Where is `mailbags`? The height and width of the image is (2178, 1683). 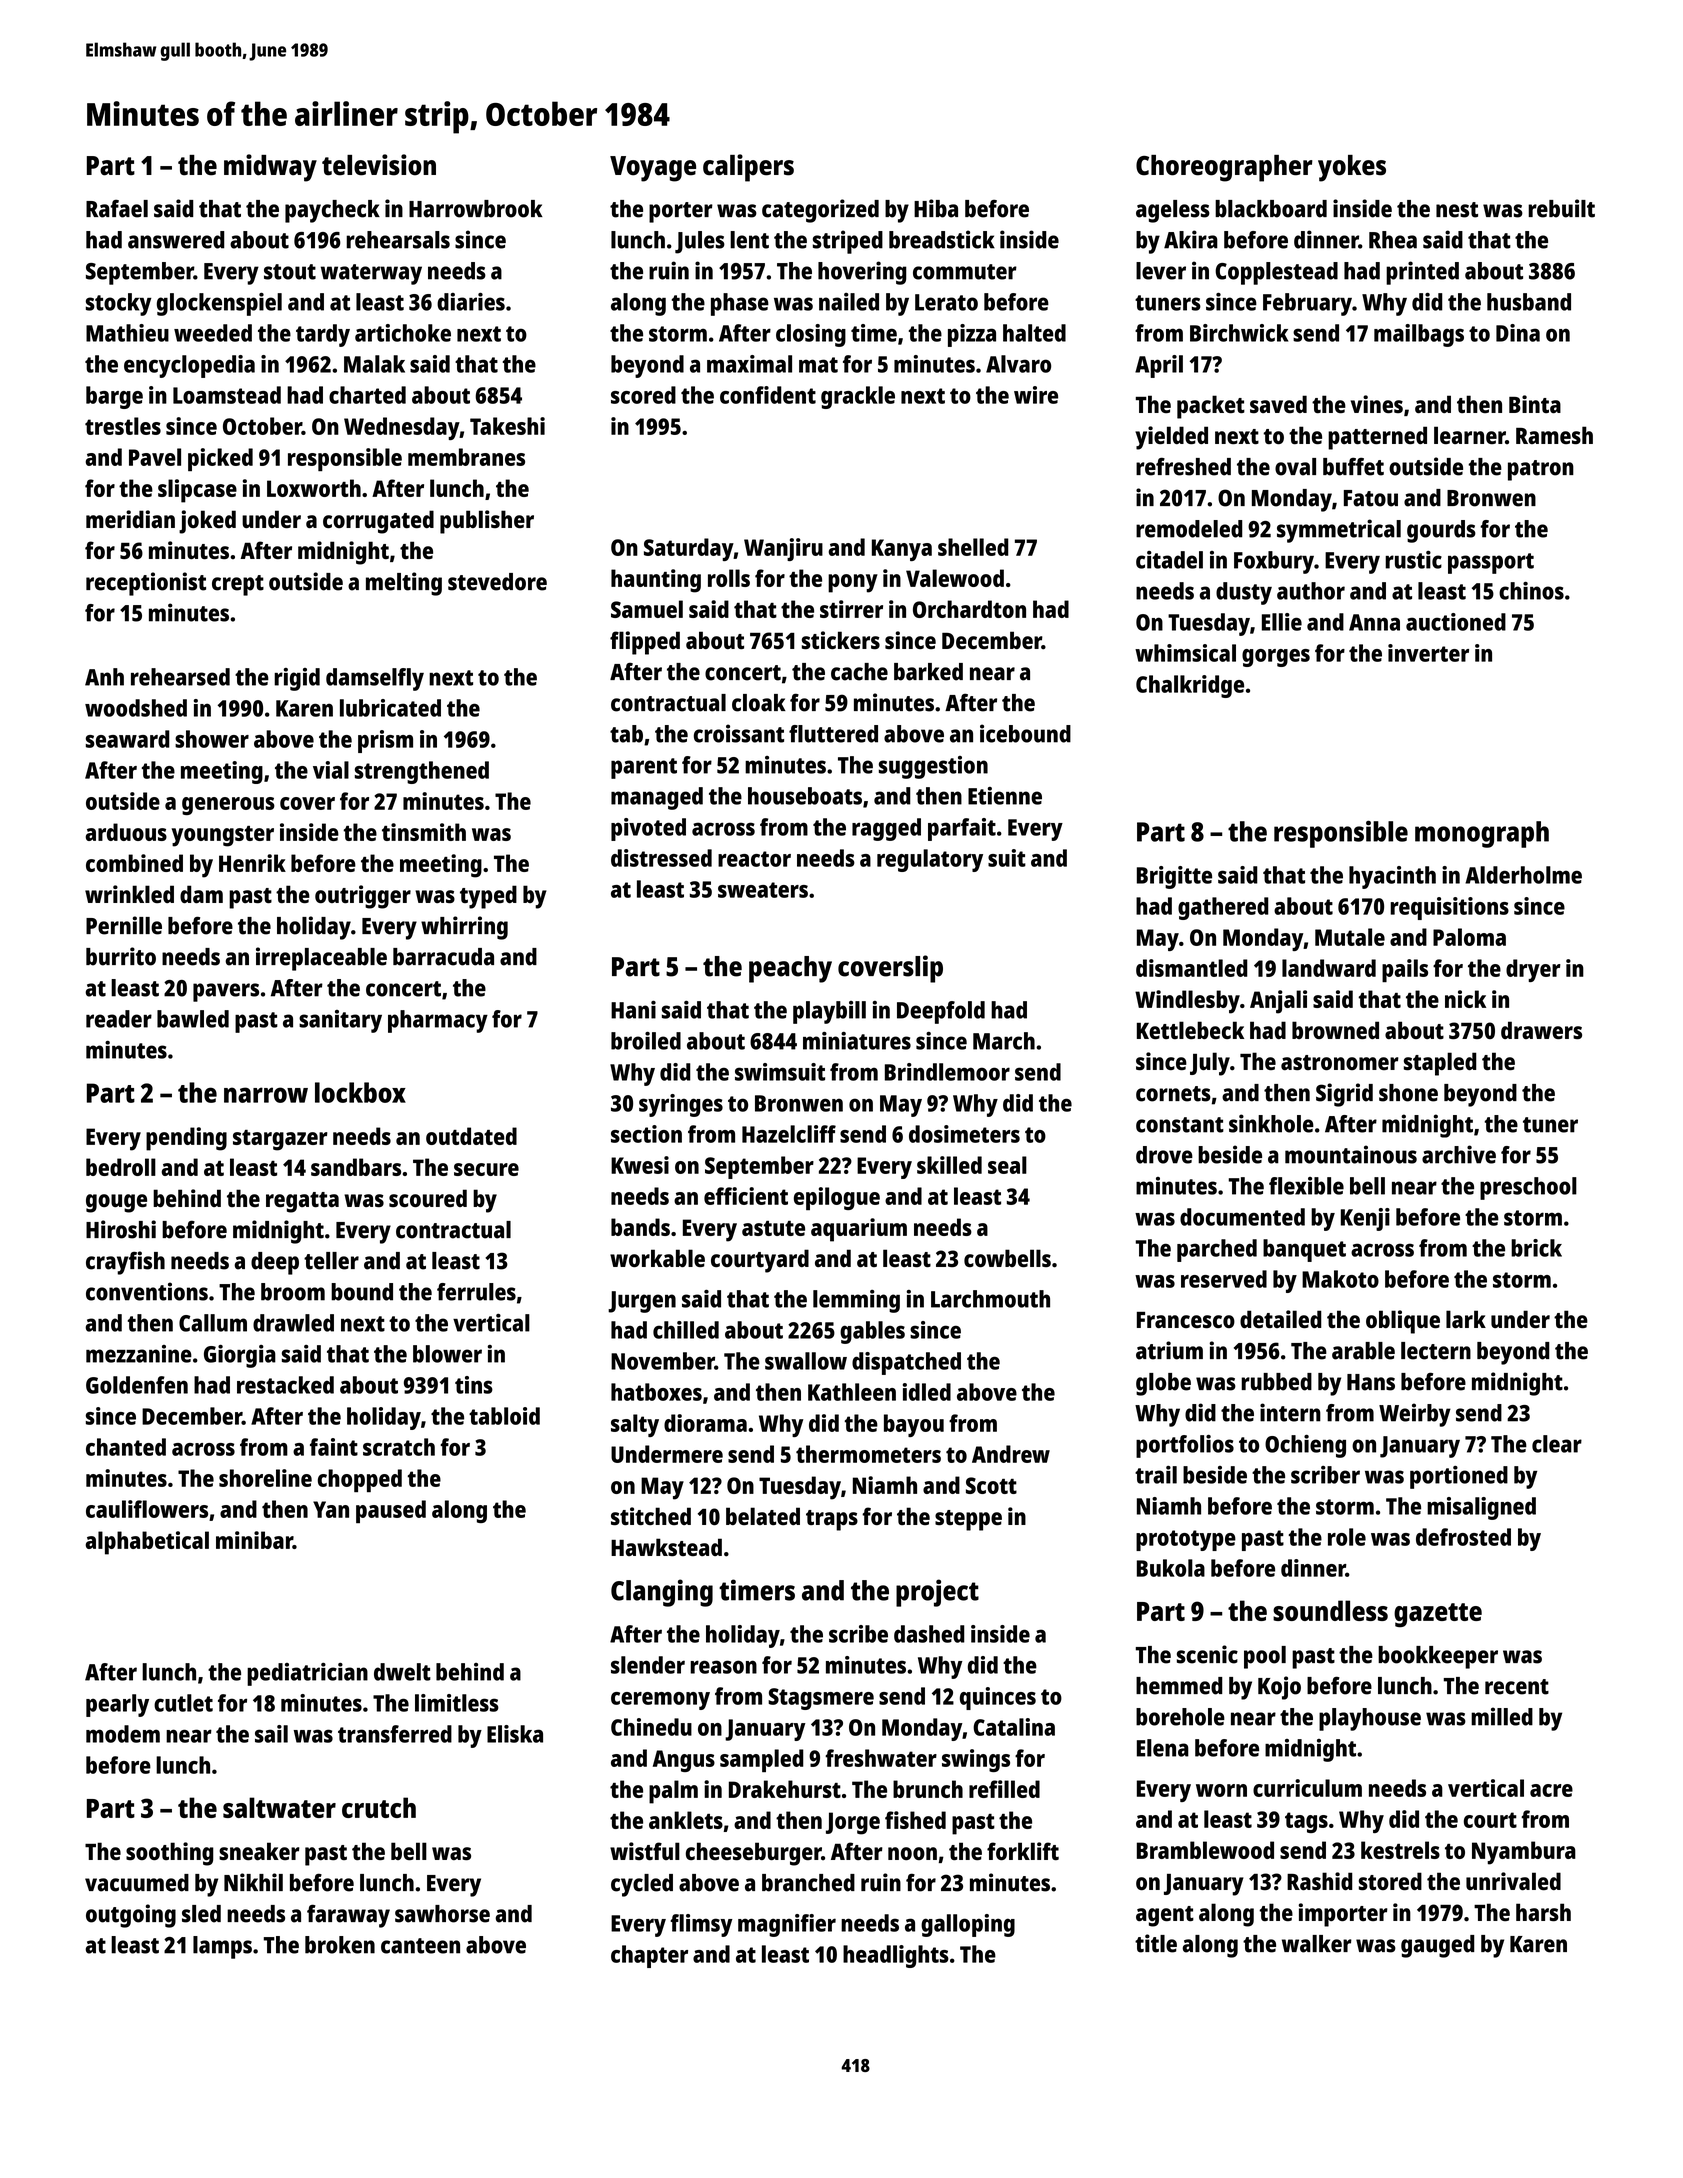
mailbags is located at coordinates (1419, 335).
